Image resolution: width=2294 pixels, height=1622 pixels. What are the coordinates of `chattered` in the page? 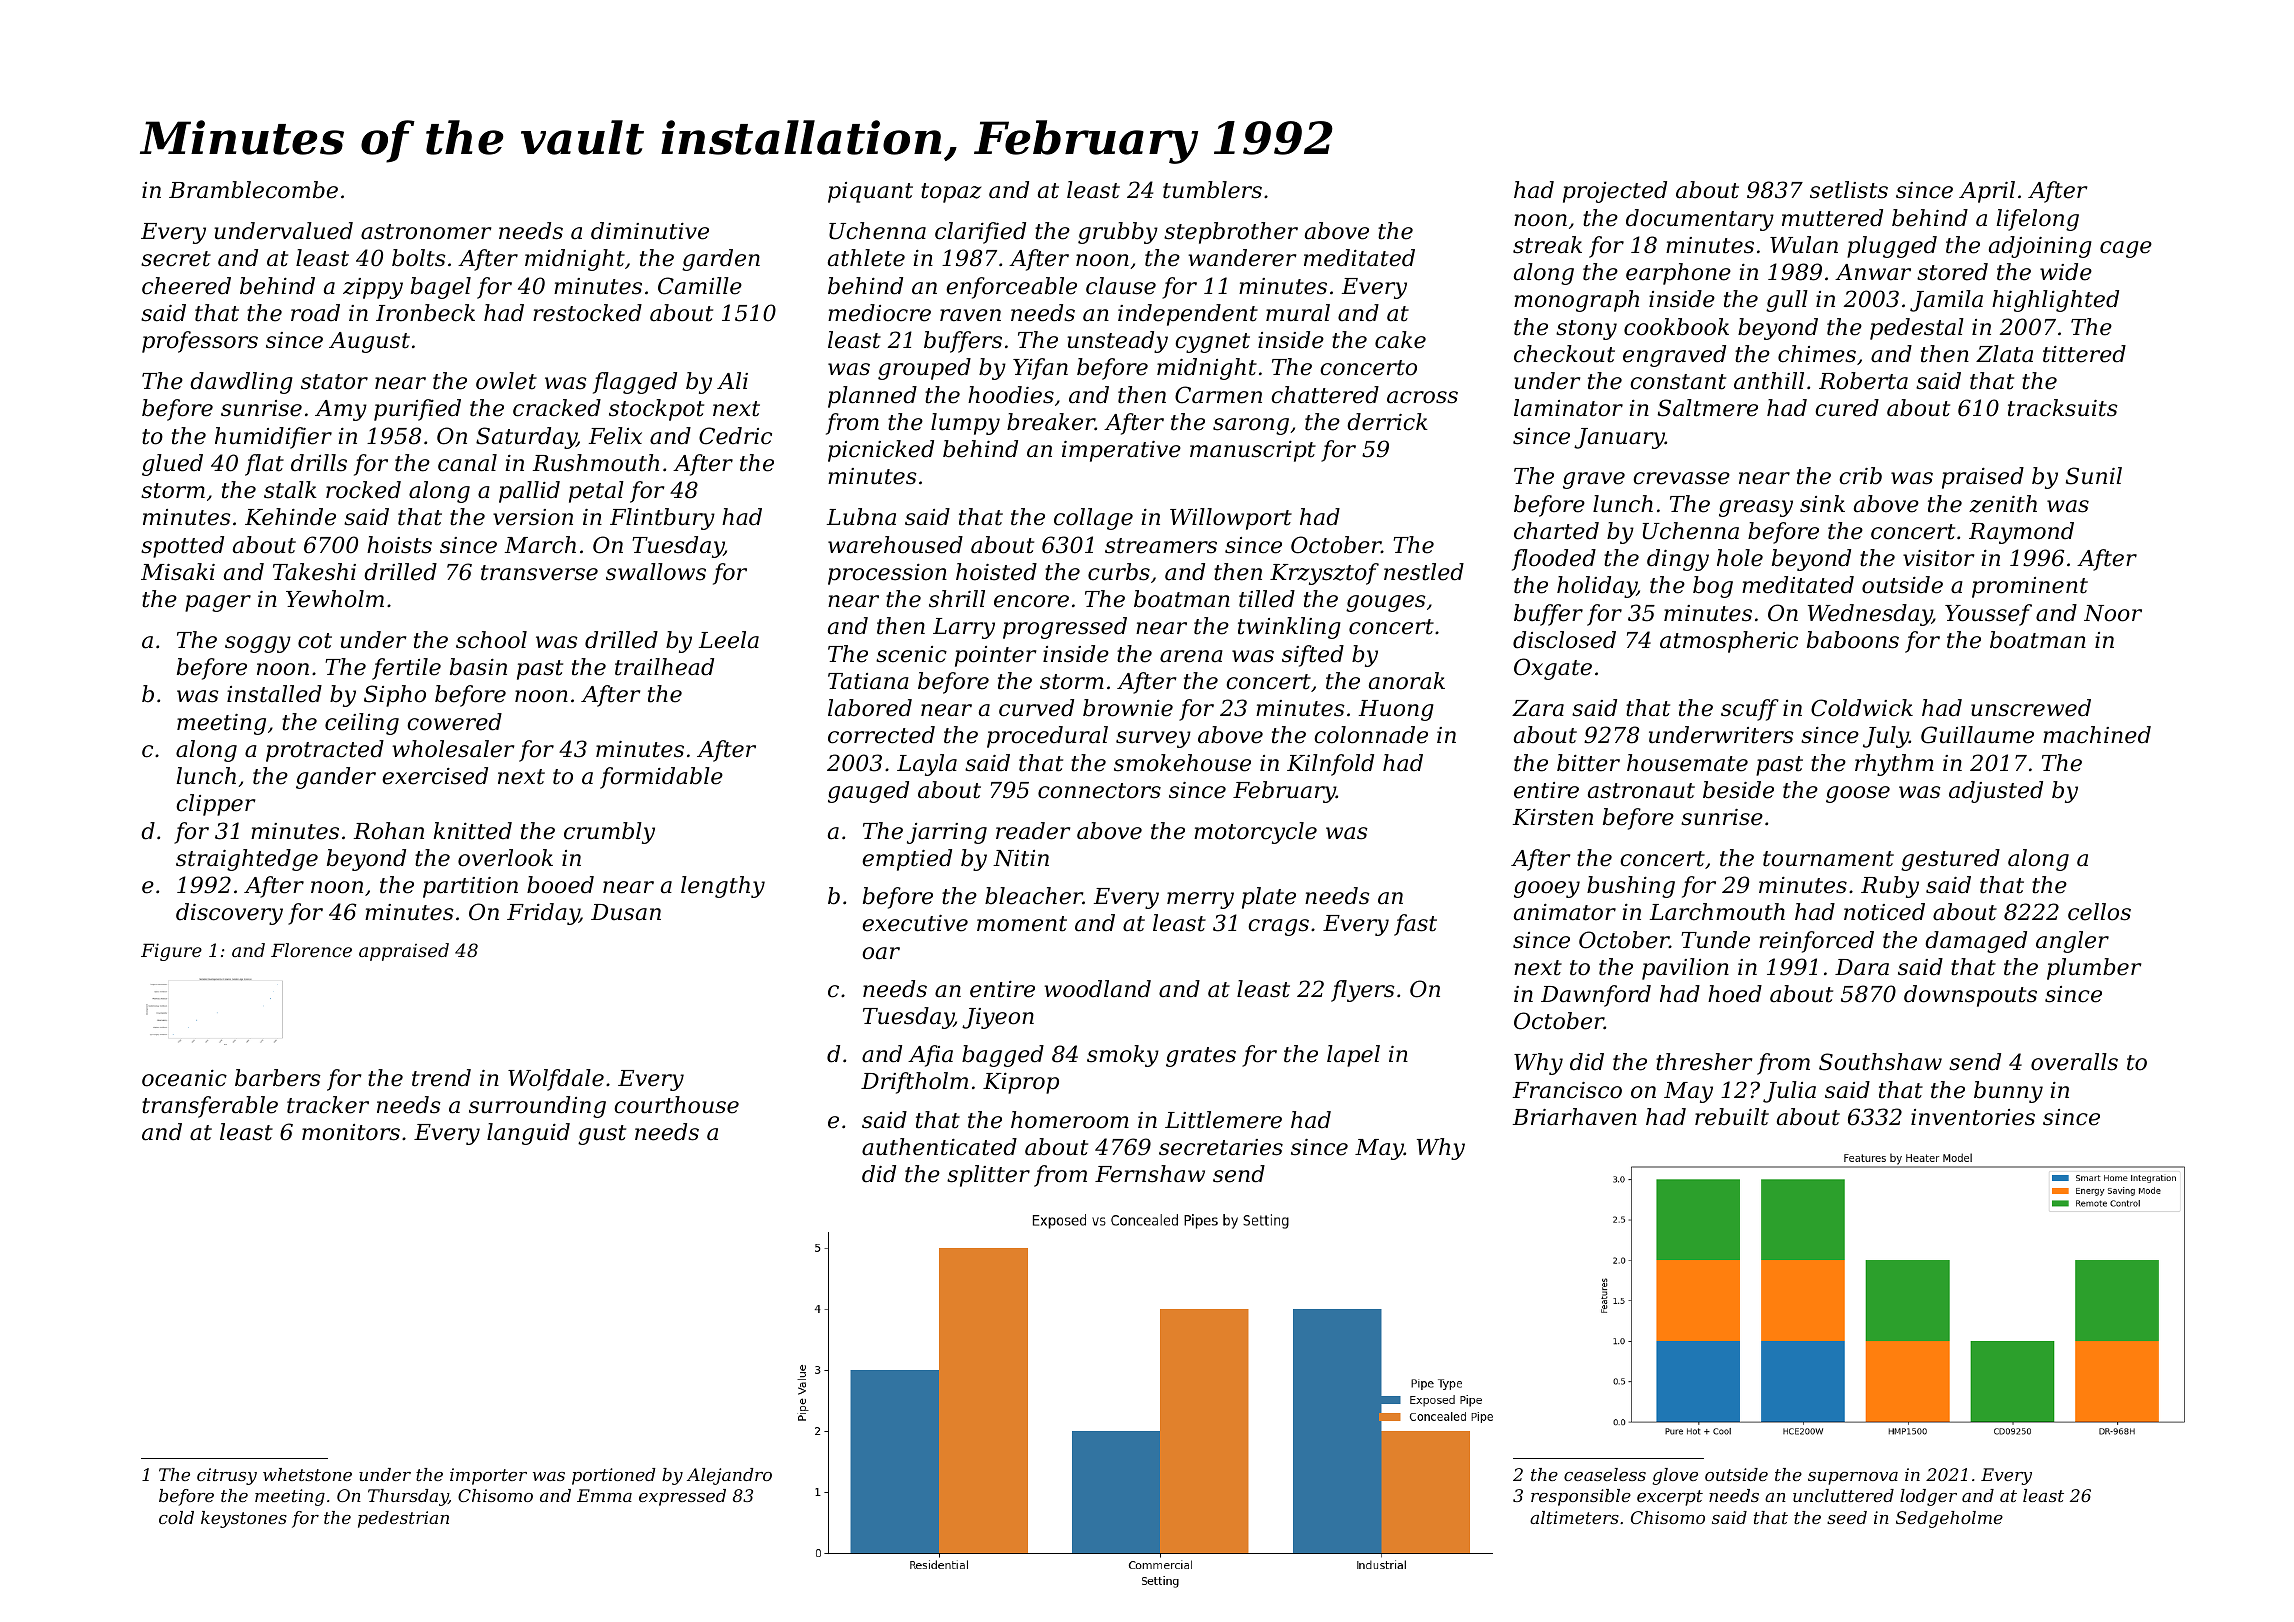 It's located at (1325, 395).
